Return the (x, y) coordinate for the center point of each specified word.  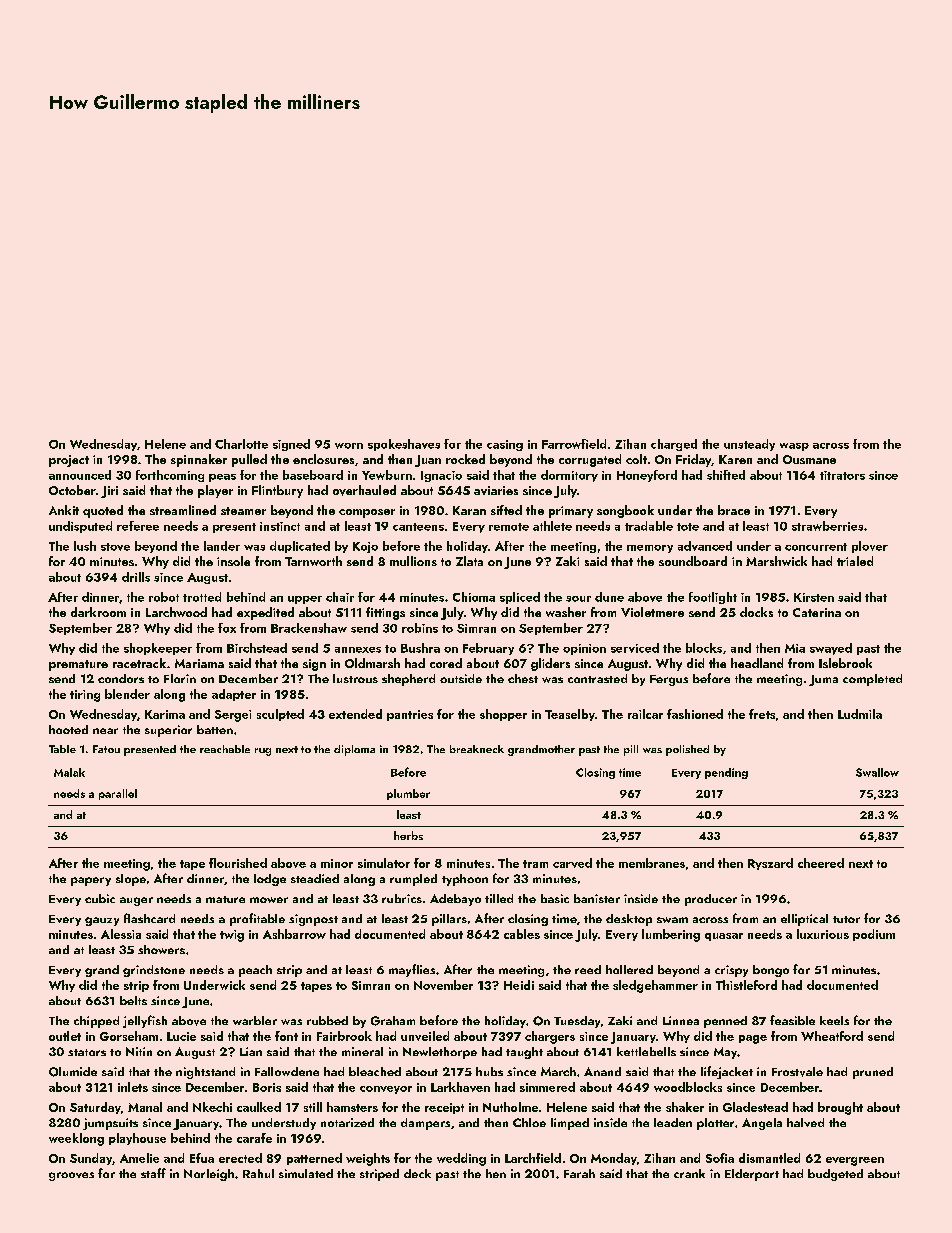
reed (588, 969)
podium (874, 935)
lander (222, 546)
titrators (842, 475)
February (488, 649)
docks (756, 612)
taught (524, 1053)
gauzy (102, 921)
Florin (180, 678)
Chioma (474, 597)
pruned (873, 1073)
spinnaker (199, 460)
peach (255, 971)
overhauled (364, 490)
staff (153, 1173)
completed (872, 680)
